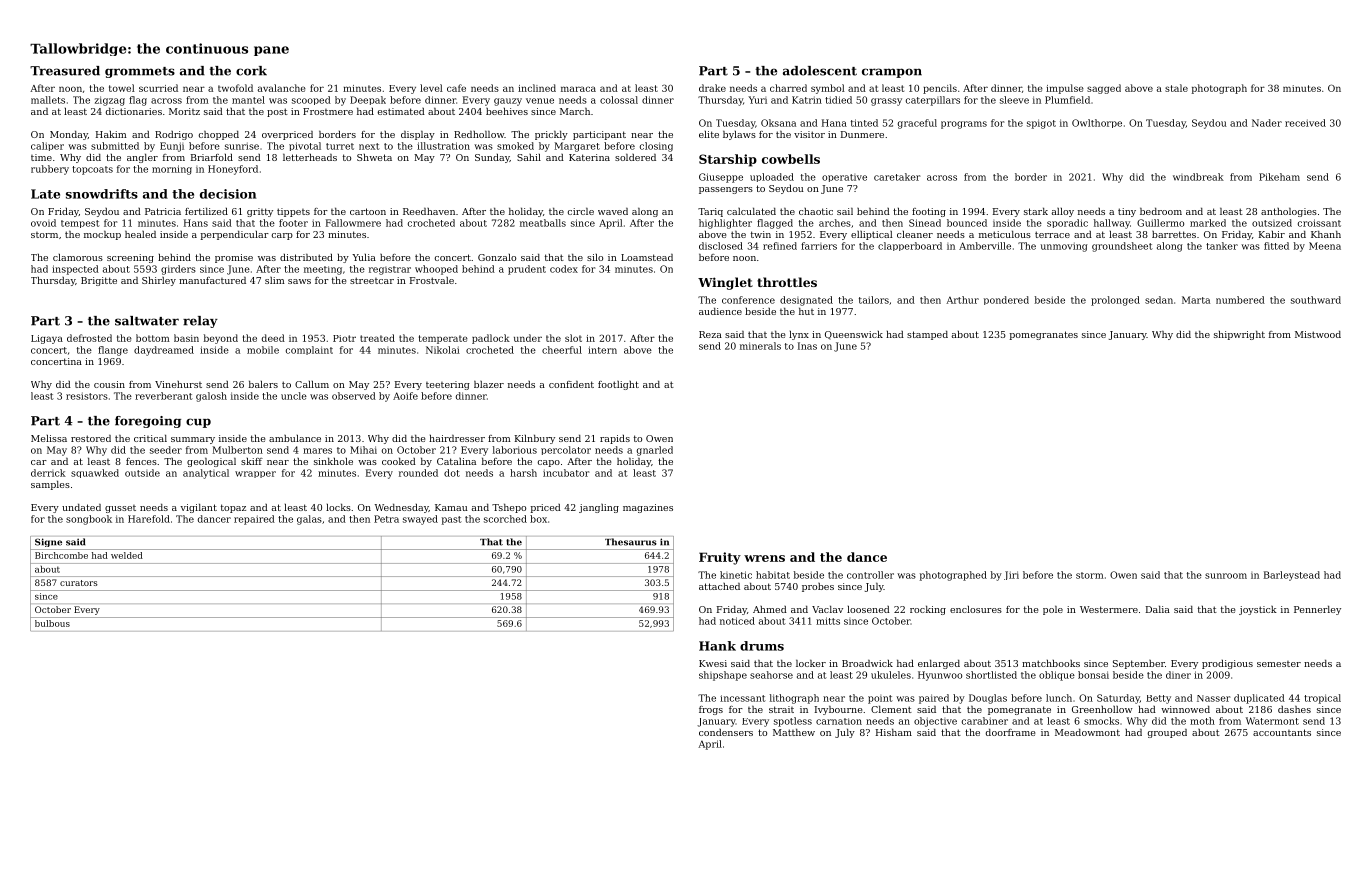 The image size is (1372, 887). Describe the element at coordinates (228, 194) in the screenshot. I see `decision` at that location.
